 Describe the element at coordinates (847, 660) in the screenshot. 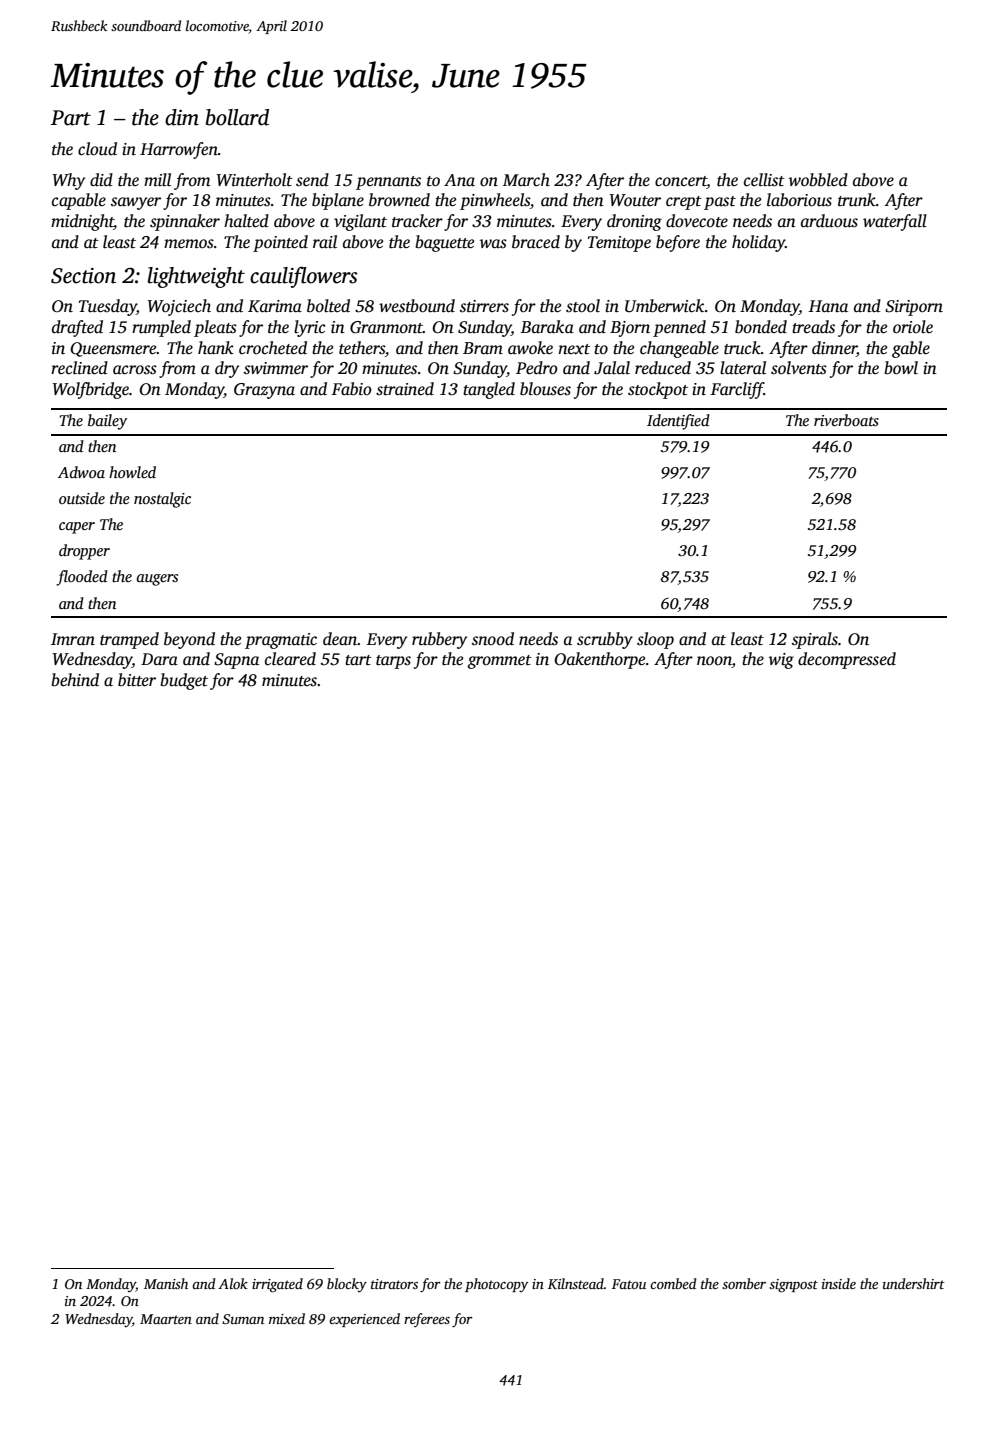

I see `decompressed` at that location.
